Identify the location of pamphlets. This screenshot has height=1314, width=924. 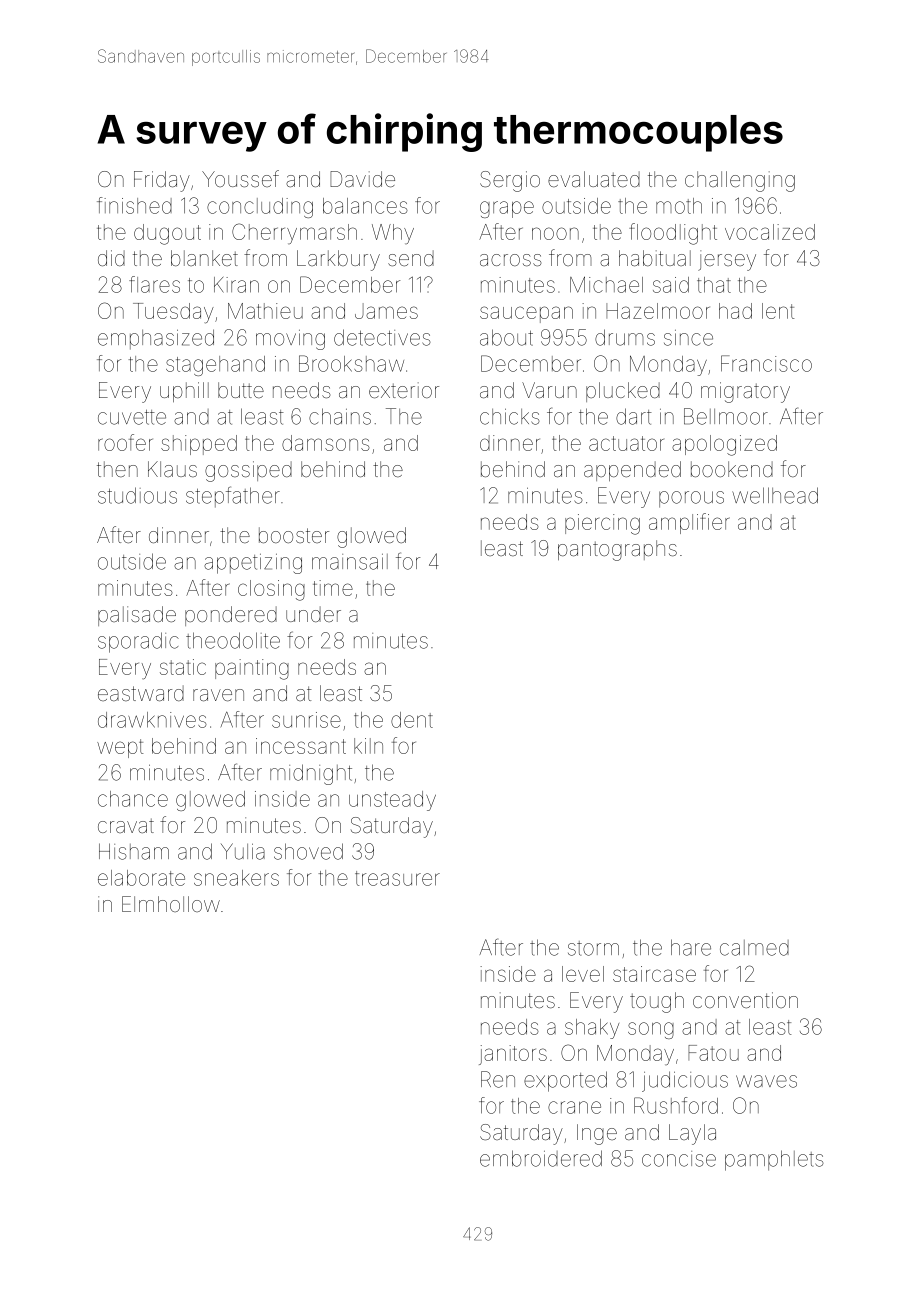
(774, 1160).
